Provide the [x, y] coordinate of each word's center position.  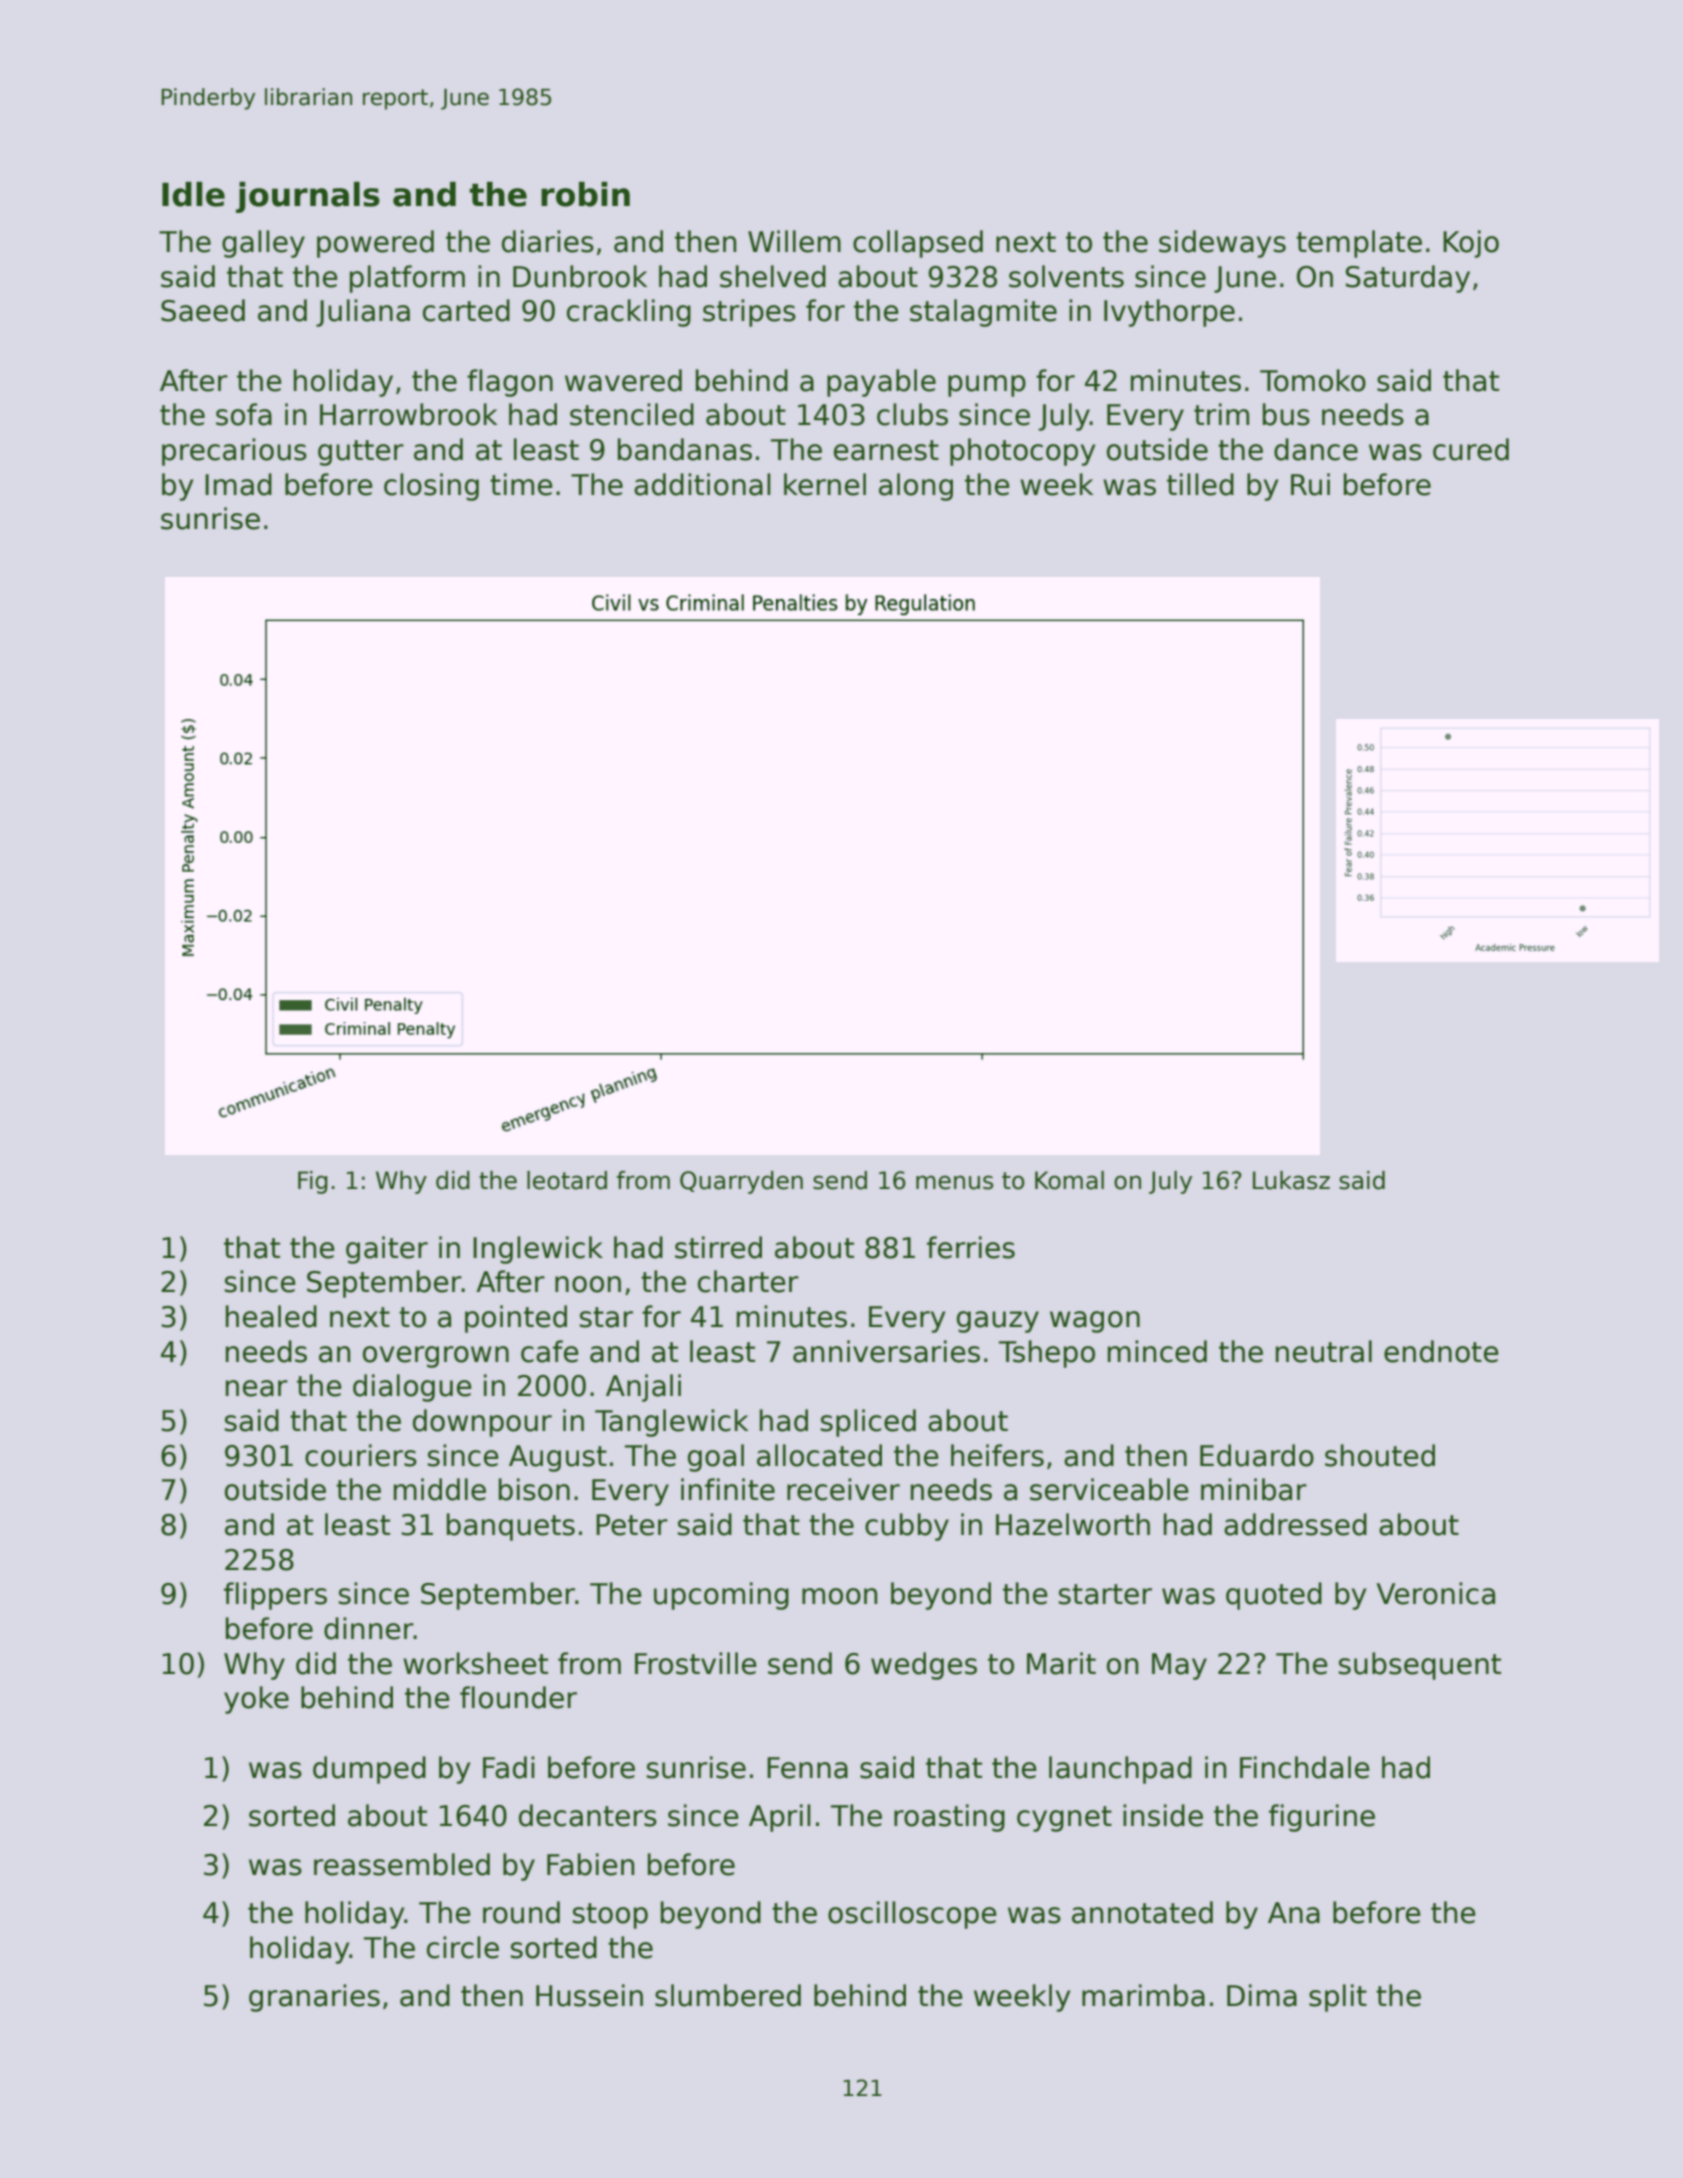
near [257, 1388]
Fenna [807, 1768]
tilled [1200, 484]
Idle [193, 194]
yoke [256, 1700]
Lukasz [1291, 1180]
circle [463, 1947]
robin [585, 194]
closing [431, 487]
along [916, 487]
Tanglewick [671, 1423]
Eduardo [1257, 1455]
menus [954, 1182]
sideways [1222, 244]
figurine [1322, 1818]
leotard [567, 1180]
